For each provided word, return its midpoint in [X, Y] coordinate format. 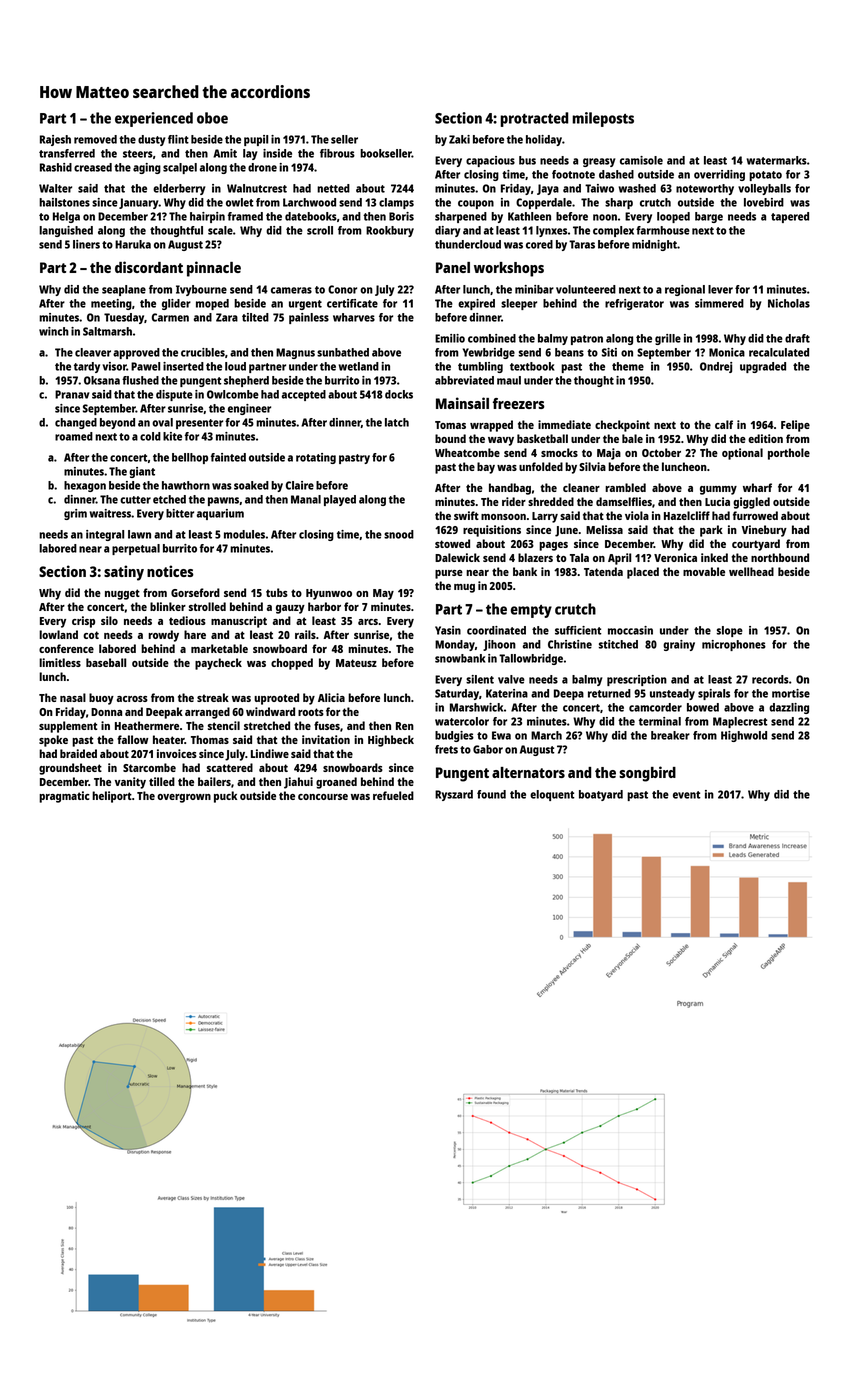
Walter [55, 188]
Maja [609, 454]
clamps [396, 203]
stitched [618, 644]
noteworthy [705, 189]
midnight [654, 245]
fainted [228, 457]
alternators [528, 772]
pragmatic [64, 797]
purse [449, 574]
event [687, 795]
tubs [277, 592]
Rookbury [390, 231]
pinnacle [214, 269]
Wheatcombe [467, 452]
